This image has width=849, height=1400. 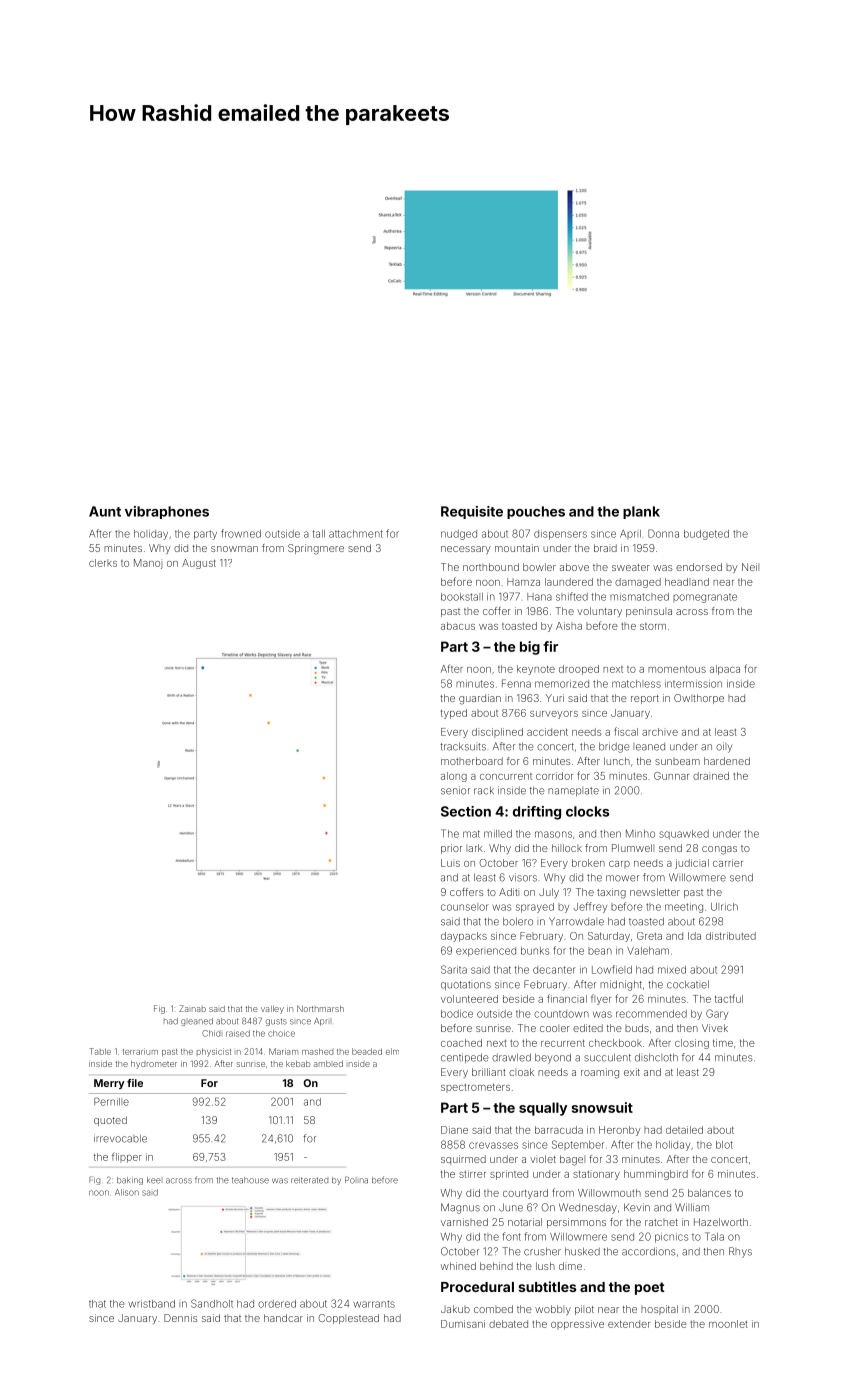 What do you see at coordinates (455, 790) in the image?
I see `senior` at bounding box center [455, 790].
